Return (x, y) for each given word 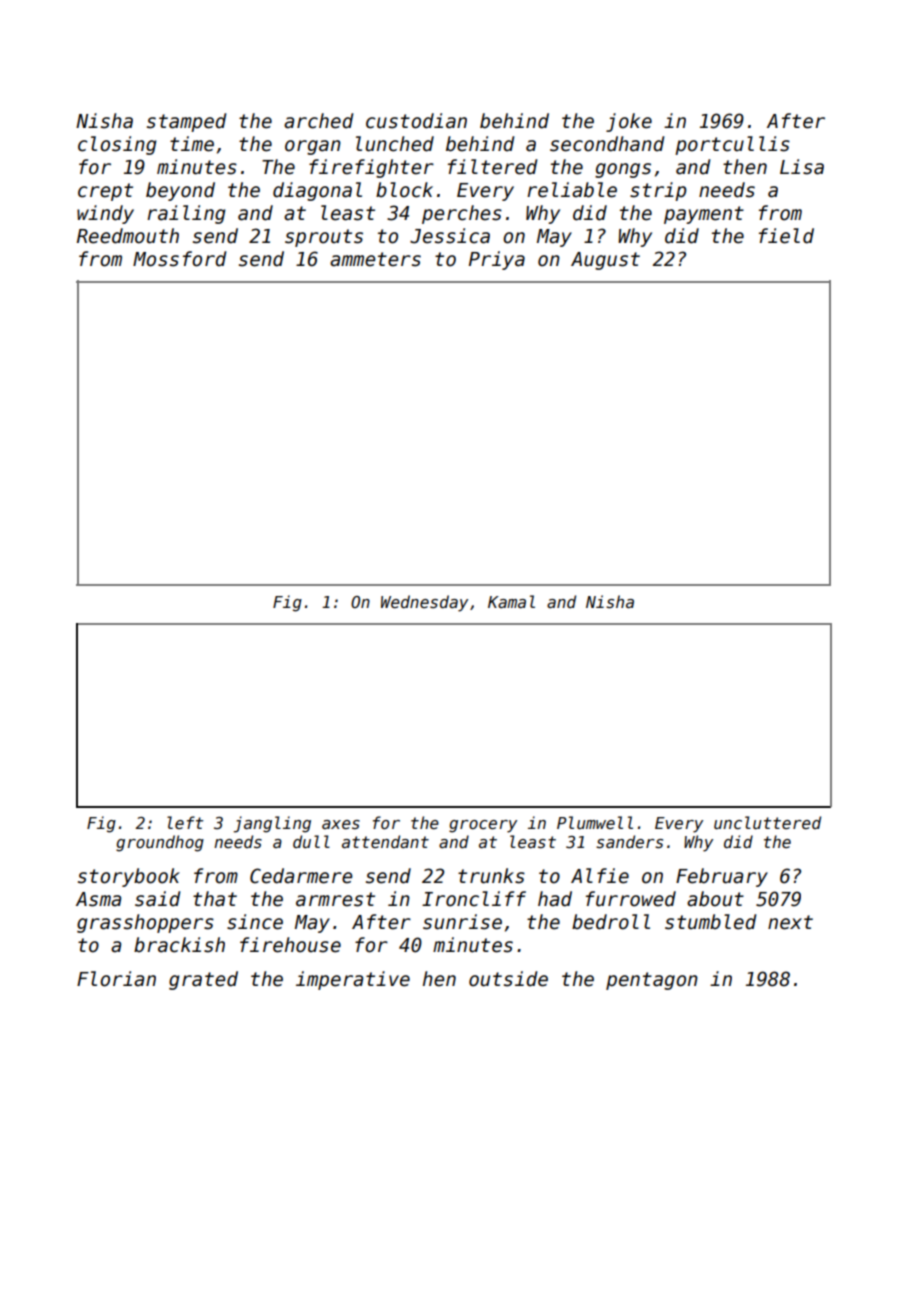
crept (105, 192)
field (786, 236)
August (605, 261)
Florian (116, 979)
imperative (353, 980)
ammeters (375, 259)
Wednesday (424, 603)
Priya (497, 260)
